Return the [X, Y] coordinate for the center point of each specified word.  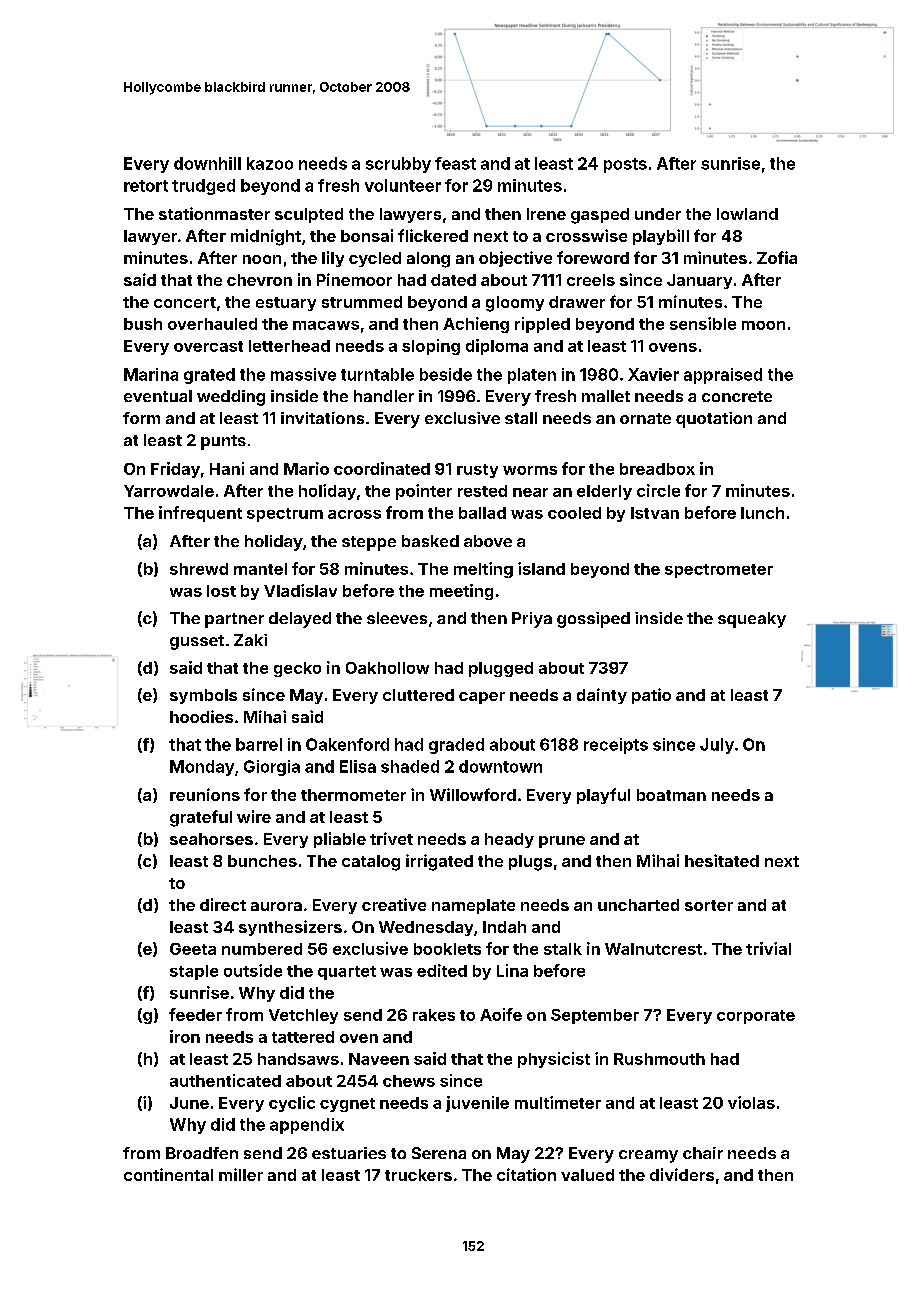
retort [146, 186]
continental [168, 1174]
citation [526, 1174]
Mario [306, 468]
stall [521, 418]
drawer [577, 302]
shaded [410, 766]
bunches [262, 861]
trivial [768, 948]
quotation [714, 420]
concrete [737, 396]
